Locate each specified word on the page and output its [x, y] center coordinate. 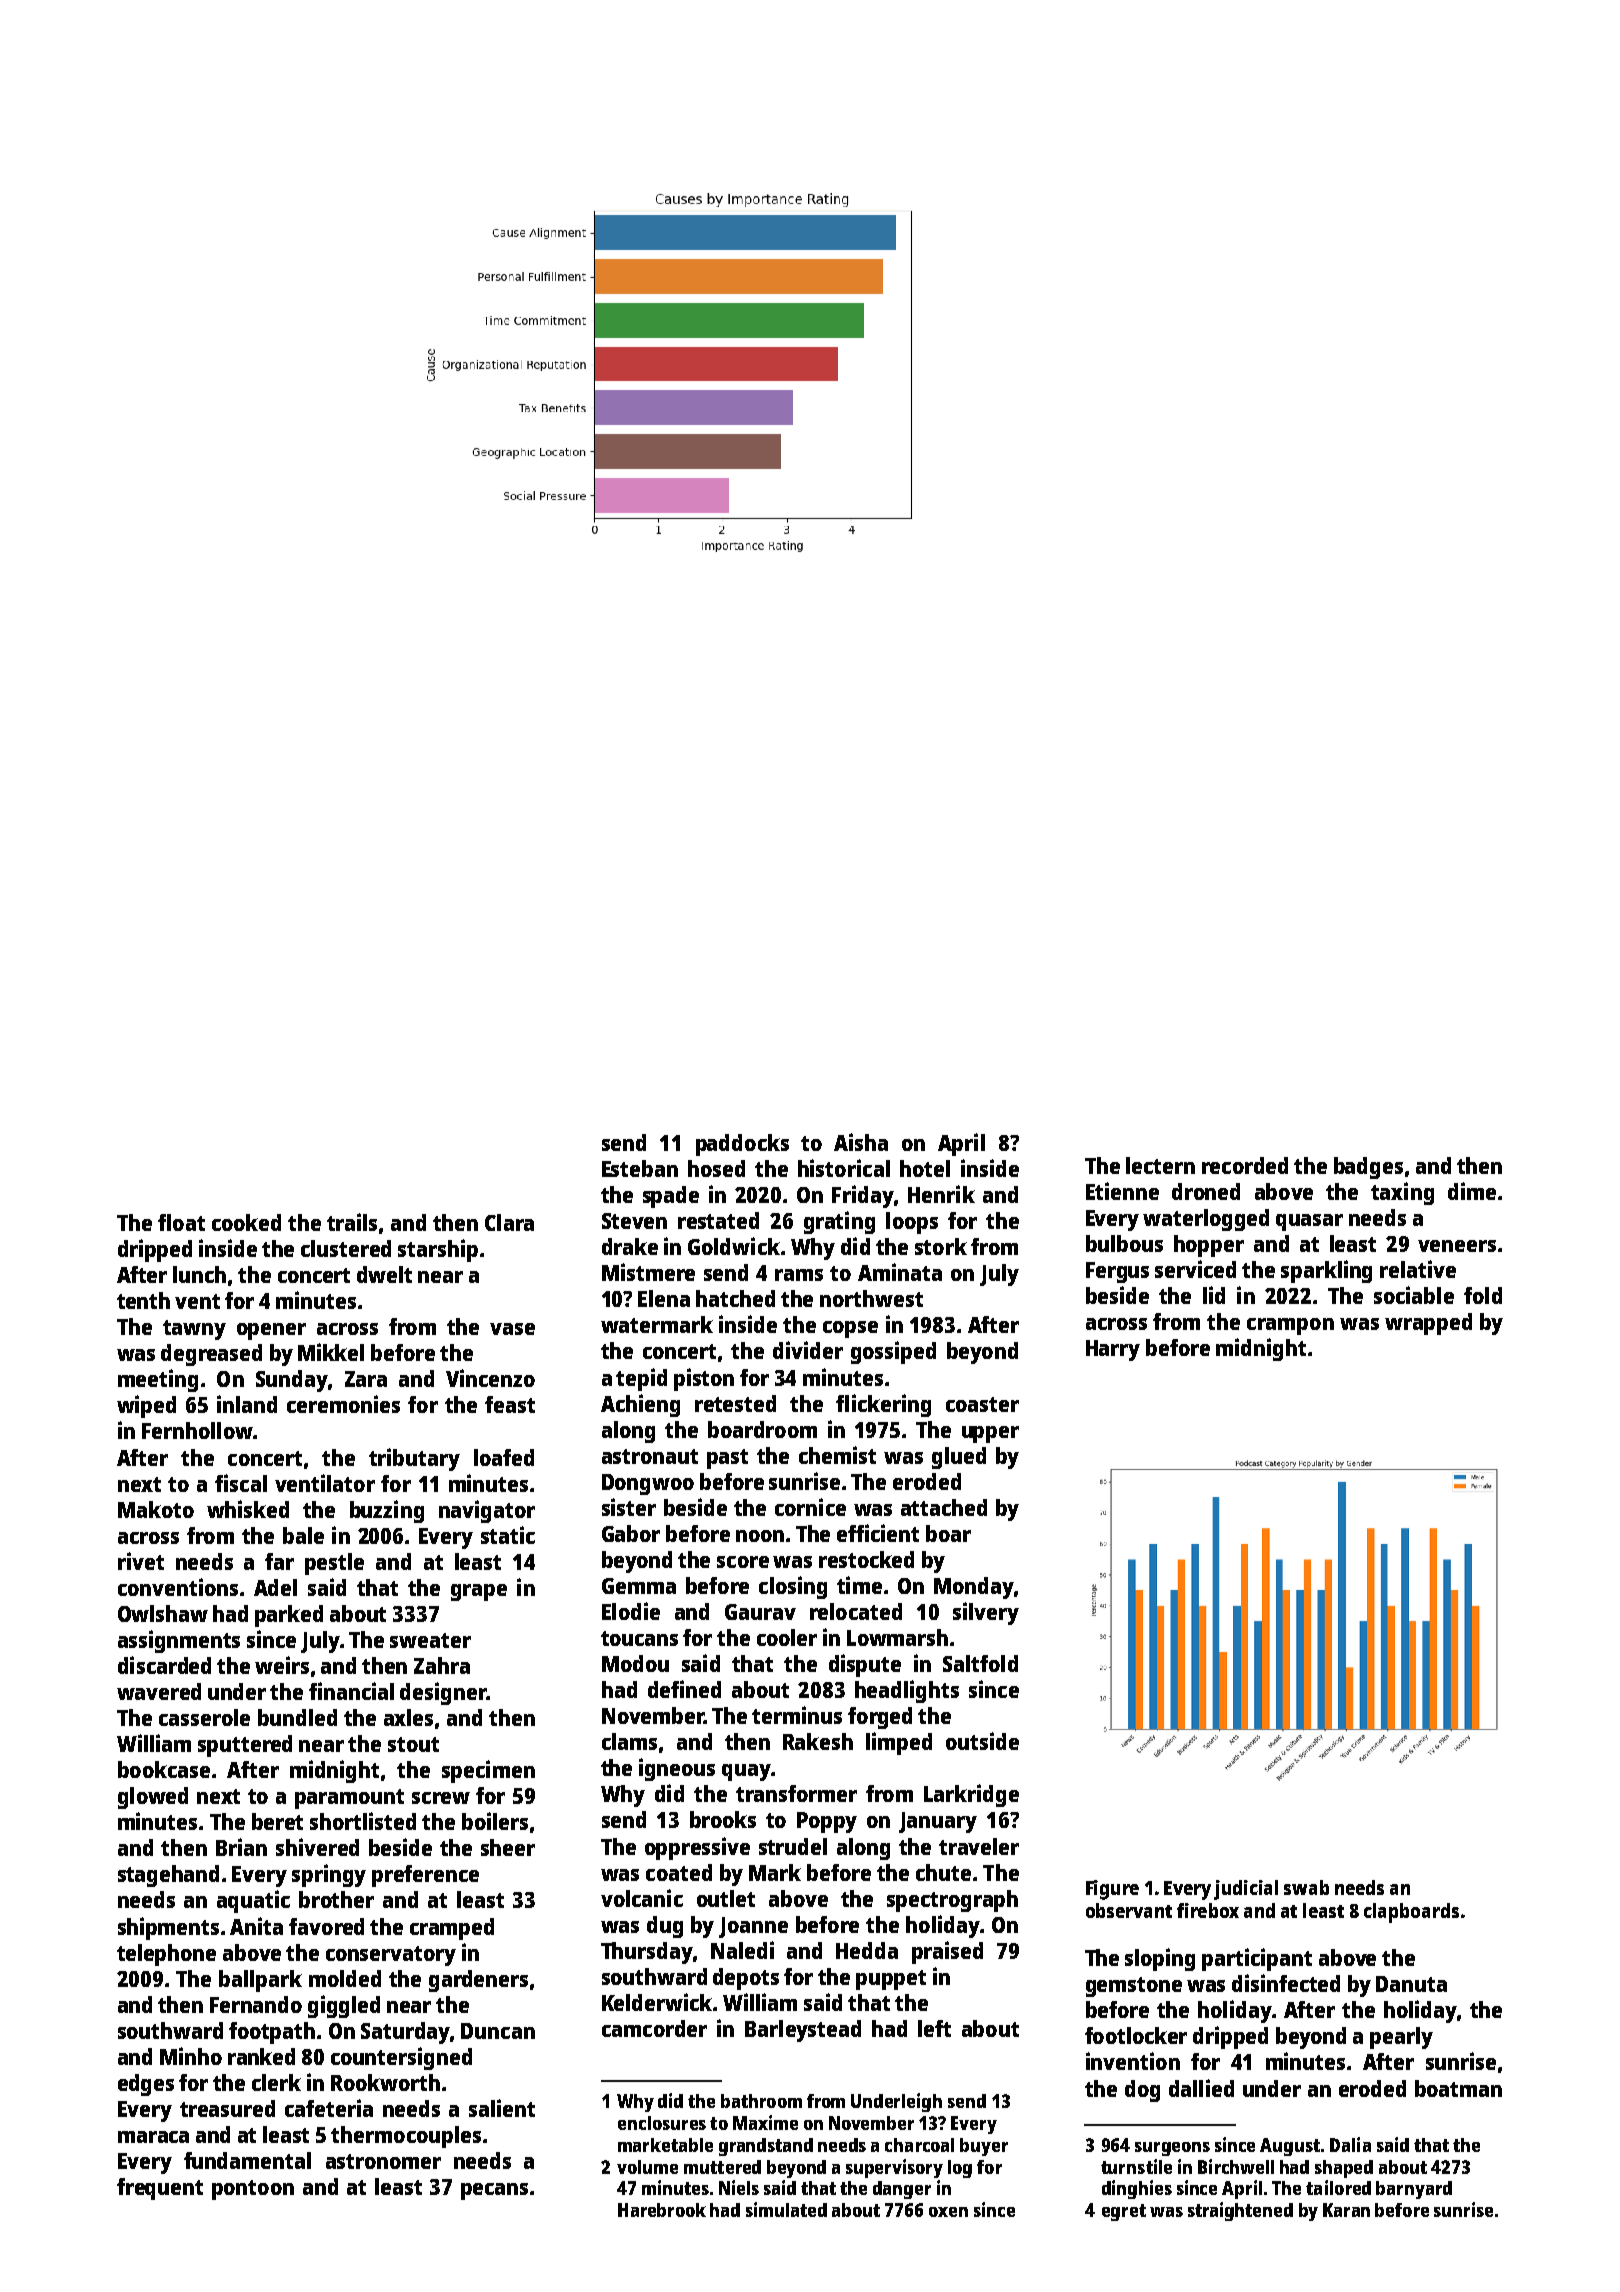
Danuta [1411, 1984]
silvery [986, 1613]
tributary [414, 1459]
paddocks [742, 1145]
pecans [494, 2191]
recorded [1245, 1165]
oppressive [697, 1848]
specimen [488, 1771]
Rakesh [818, 1741]
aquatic [253, 1901]
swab [1306, 1887]
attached [944, 1507]
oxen [948, 2212]
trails [352, 1222]
